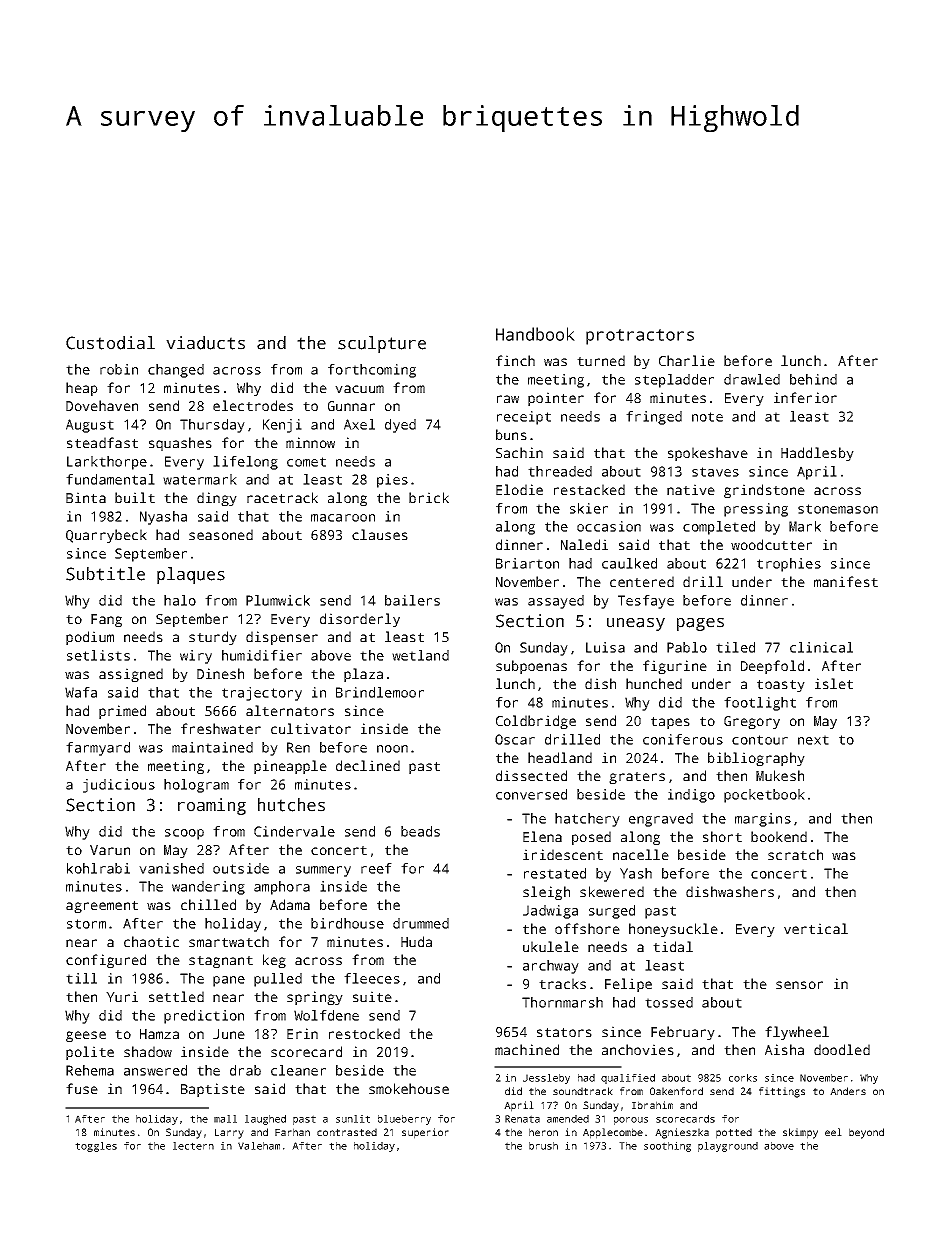  I want to click on Valeham, so click(259, 1146).
